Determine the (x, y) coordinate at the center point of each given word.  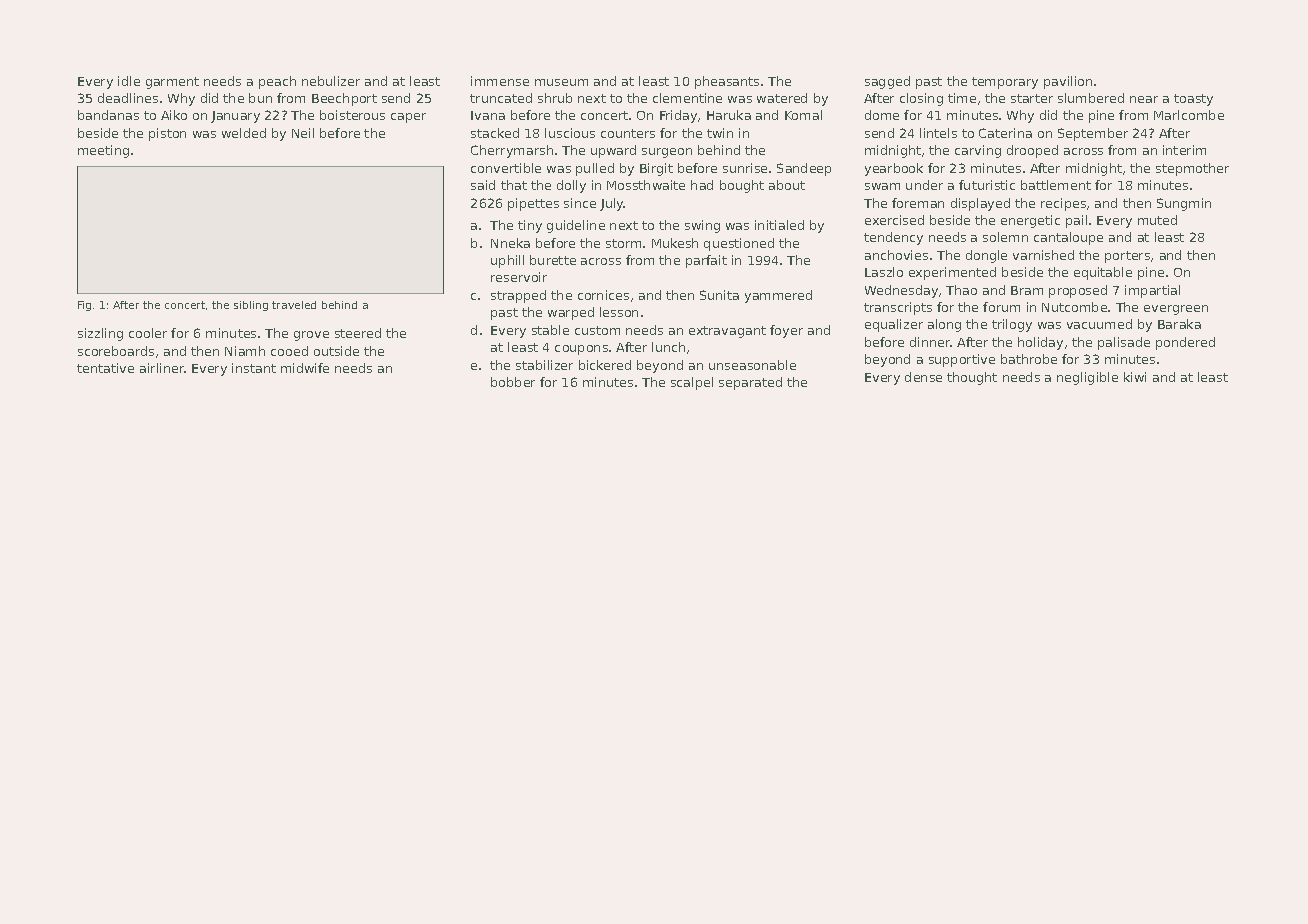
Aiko (174, 115)
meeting (103, 151)
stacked (495, 133)
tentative (105, 368)
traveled (294, 305)
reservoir (519, 277)
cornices (603, 295)
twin (720, 133)
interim (1184, 150)
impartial (1152, 291)
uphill (507, 261)
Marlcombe (1189, 115)
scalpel (692, 383)
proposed (1078, 291)
